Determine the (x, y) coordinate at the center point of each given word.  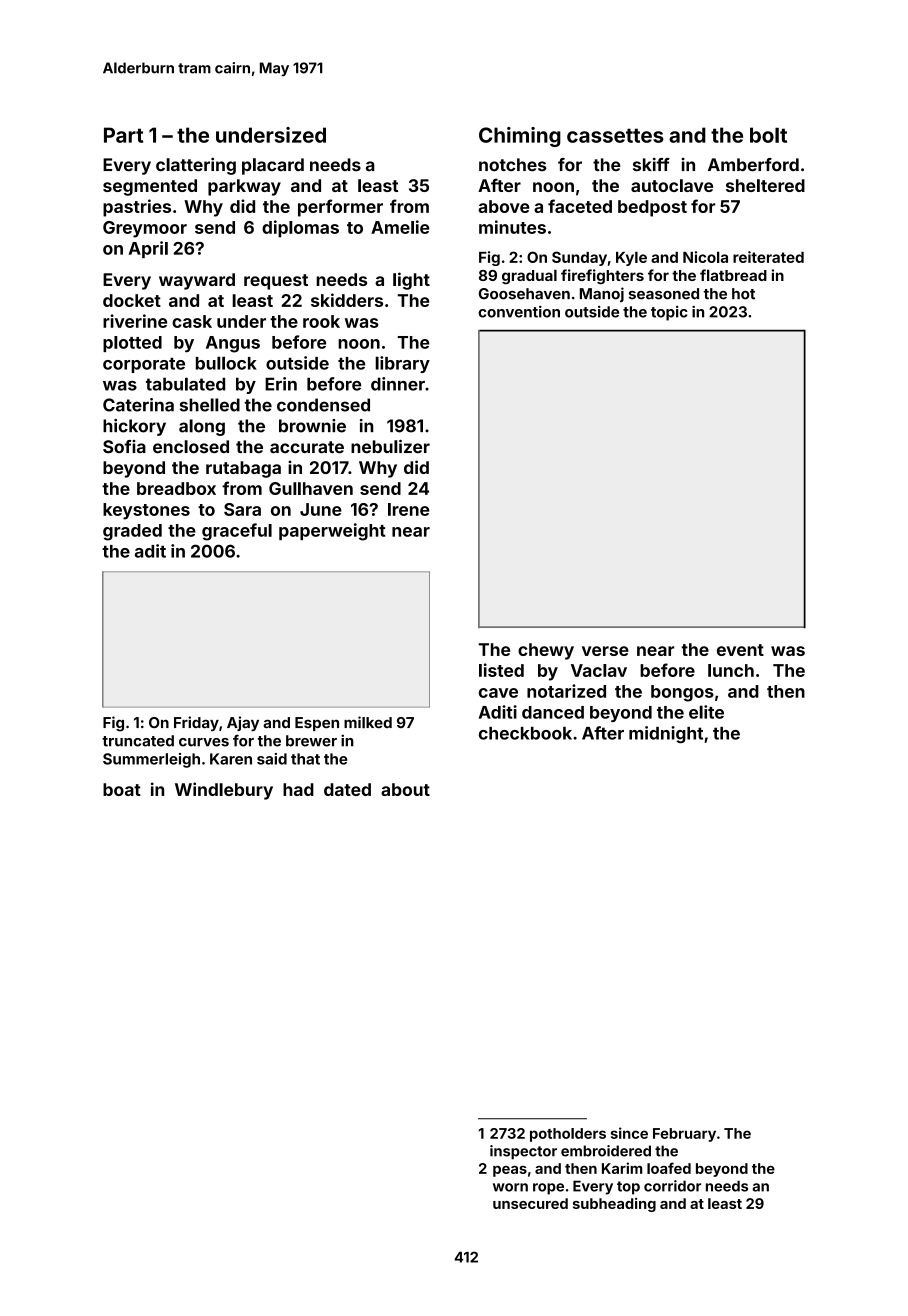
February (684, 1135)
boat (122, 789)
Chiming (520, 137)
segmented (150, 187)
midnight (666, 734)
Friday (196, 723)
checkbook (525, 733)
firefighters (602, 276)
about (405, 789)
